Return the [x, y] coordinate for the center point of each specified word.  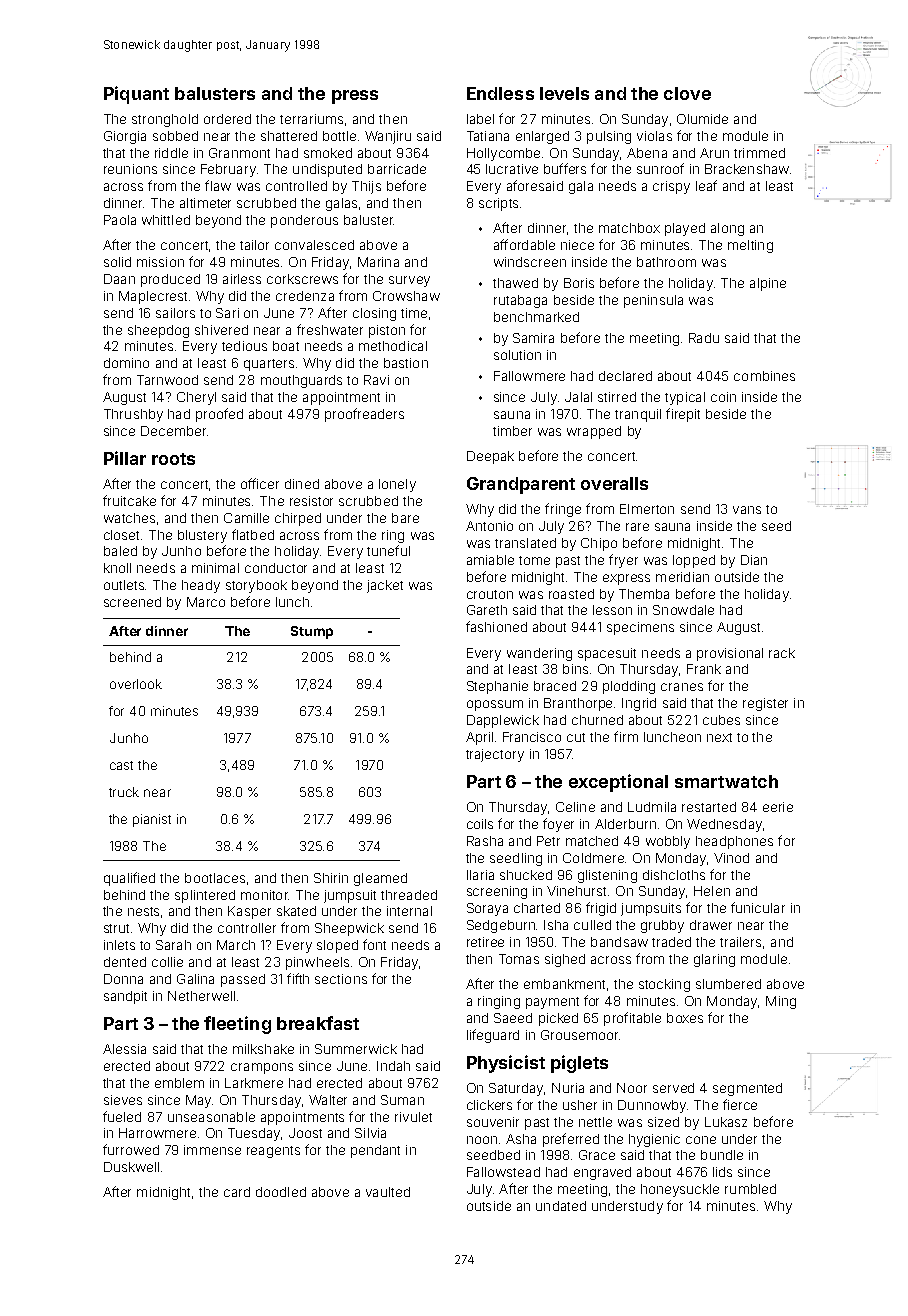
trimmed [759, 153]
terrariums [311, 119]
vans [747, 510]
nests [143, 911]
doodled [281, 1192]
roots [173, 459]
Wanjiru [388, 137]
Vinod [731, 858]
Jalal [578, 397]
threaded [409, 895]
